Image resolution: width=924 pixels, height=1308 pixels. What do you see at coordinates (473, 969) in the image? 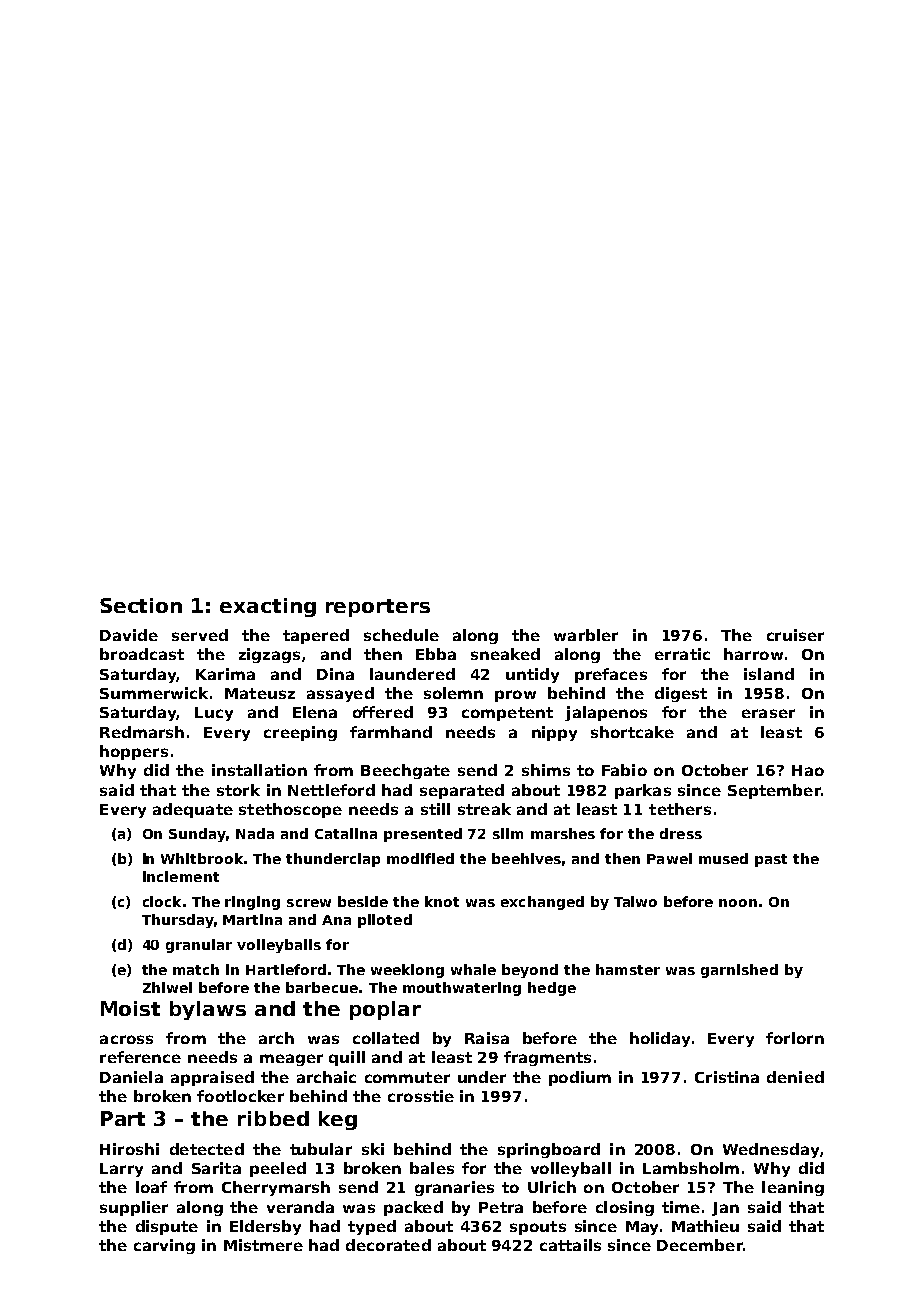
I see `whale` at bounding box center [473, 969].
